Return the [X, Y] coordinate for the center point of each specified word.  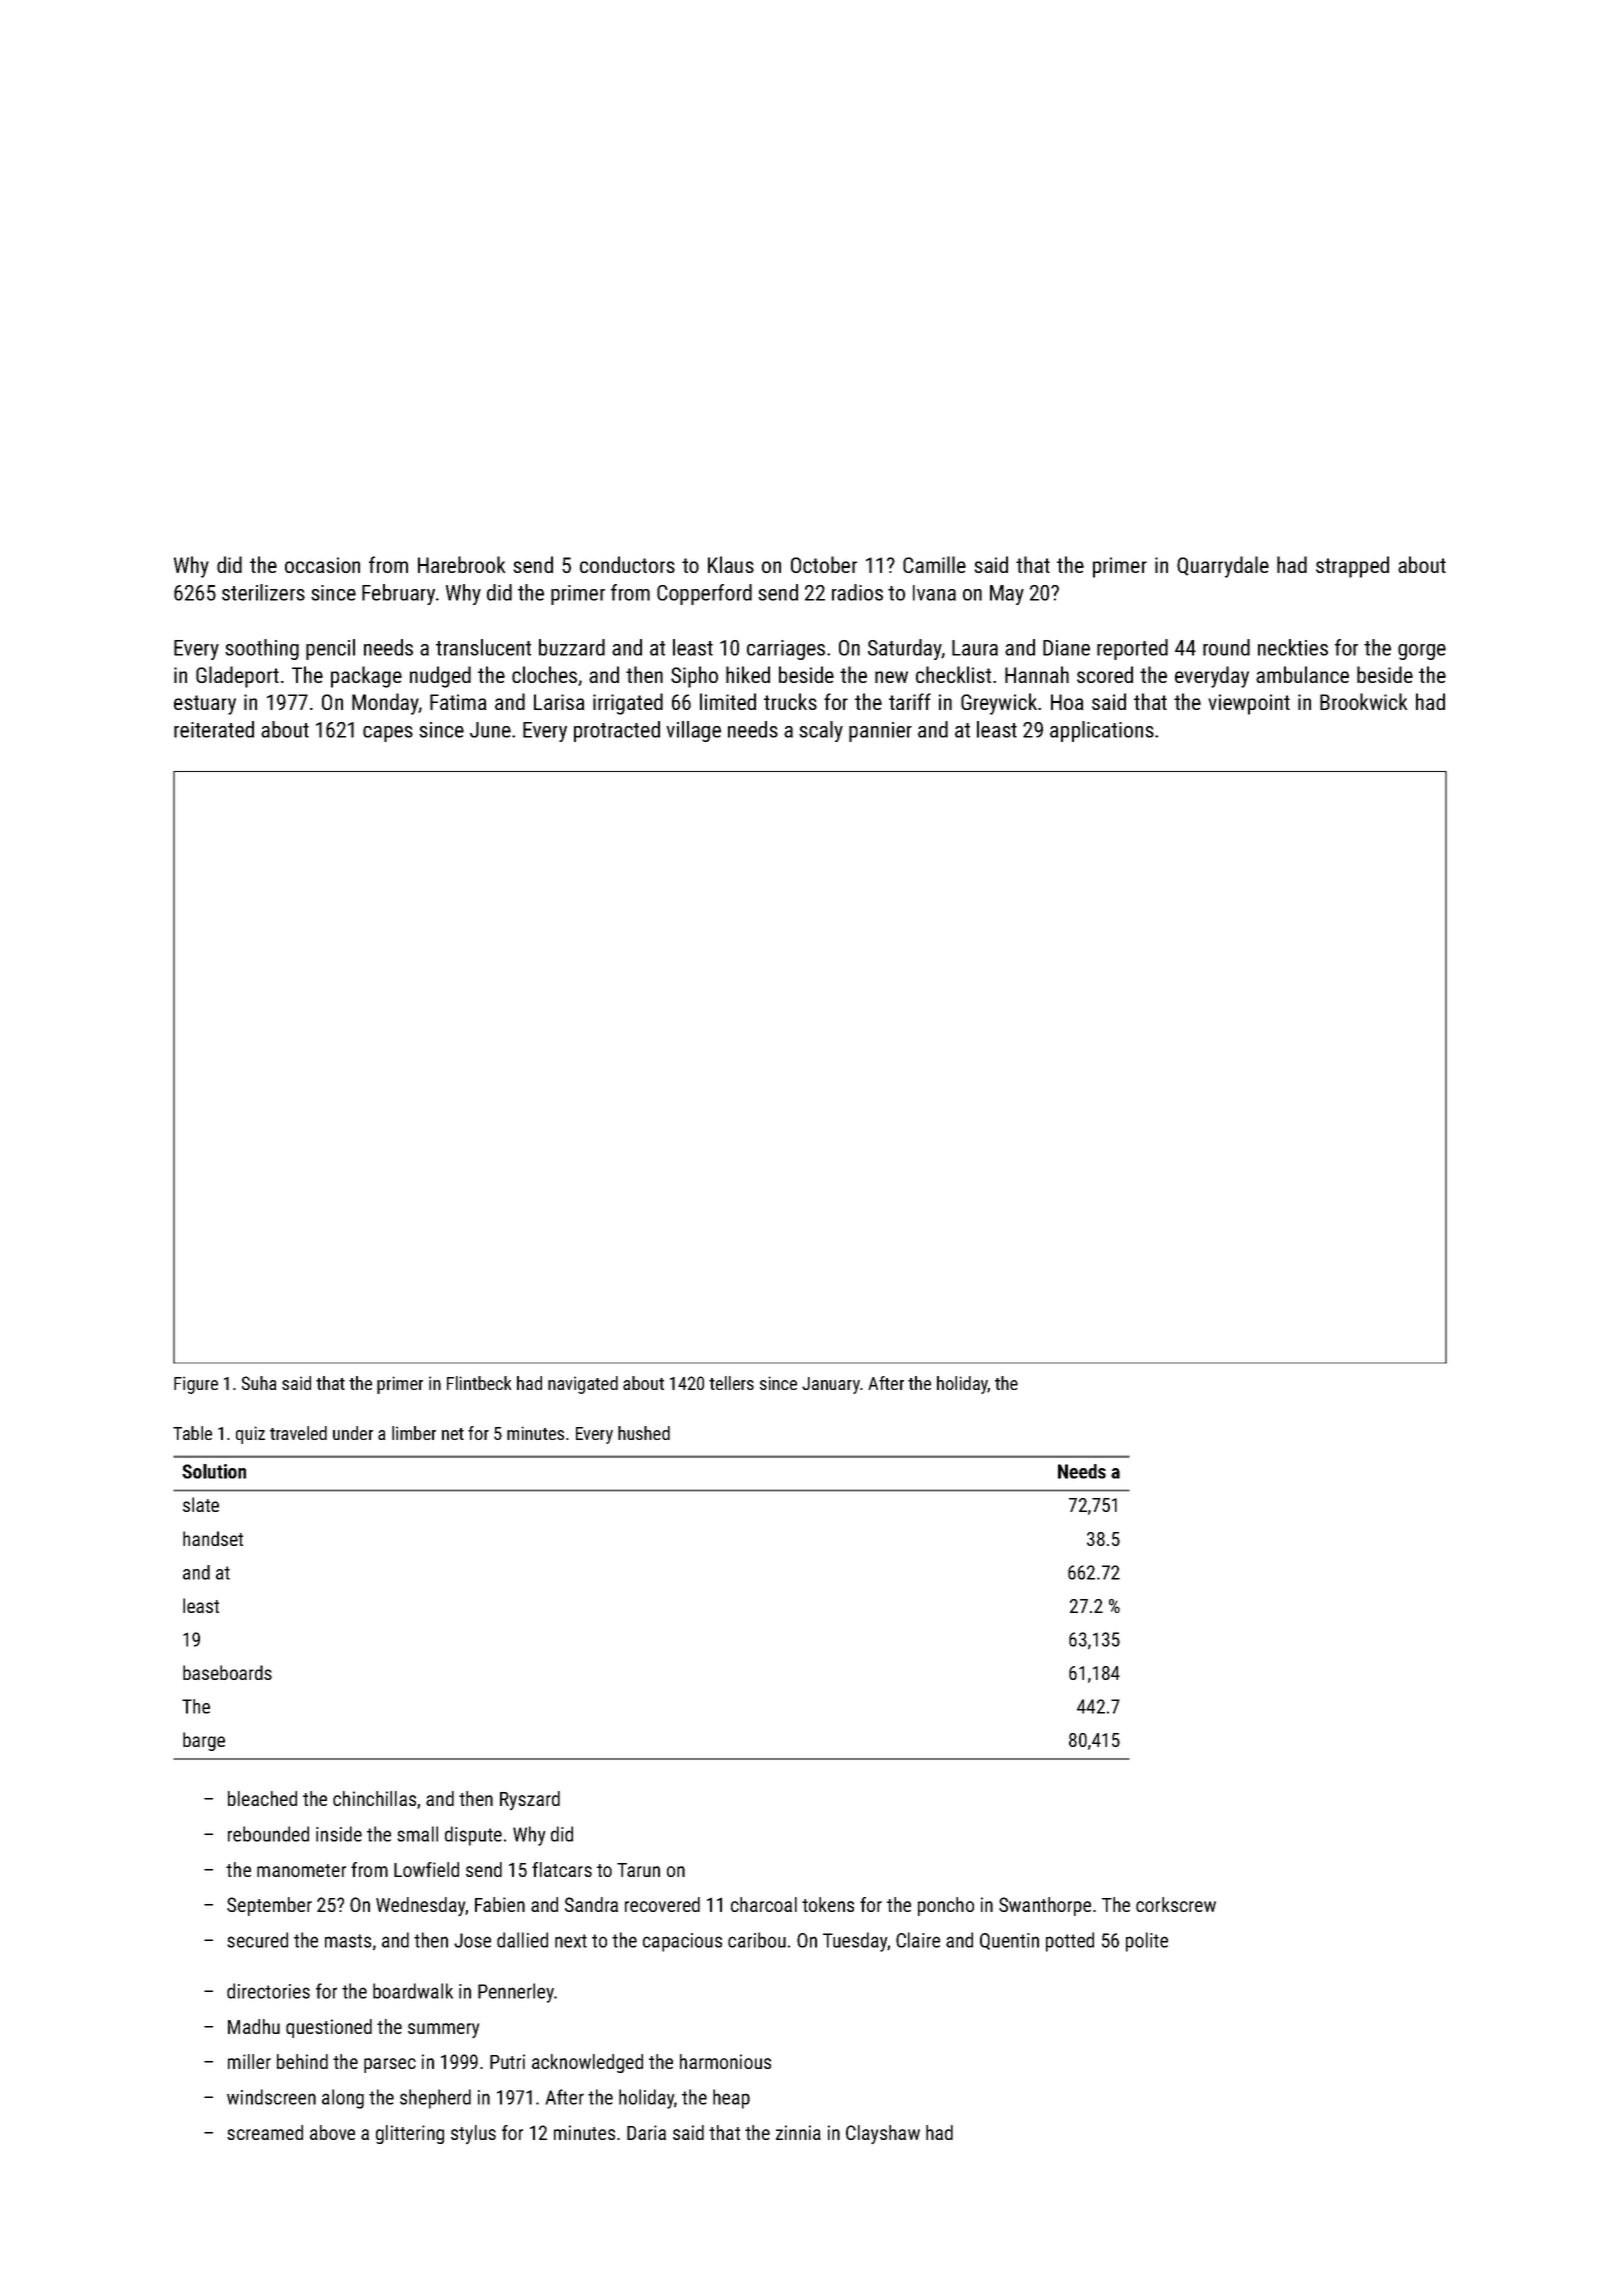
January [831, 1385]
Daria [646, 2132]
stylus [473, 2134]
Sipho [694, 677]
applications [1102, 731]
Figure [196, 1385]
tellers [731, 1383]
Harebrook [461, 564]
